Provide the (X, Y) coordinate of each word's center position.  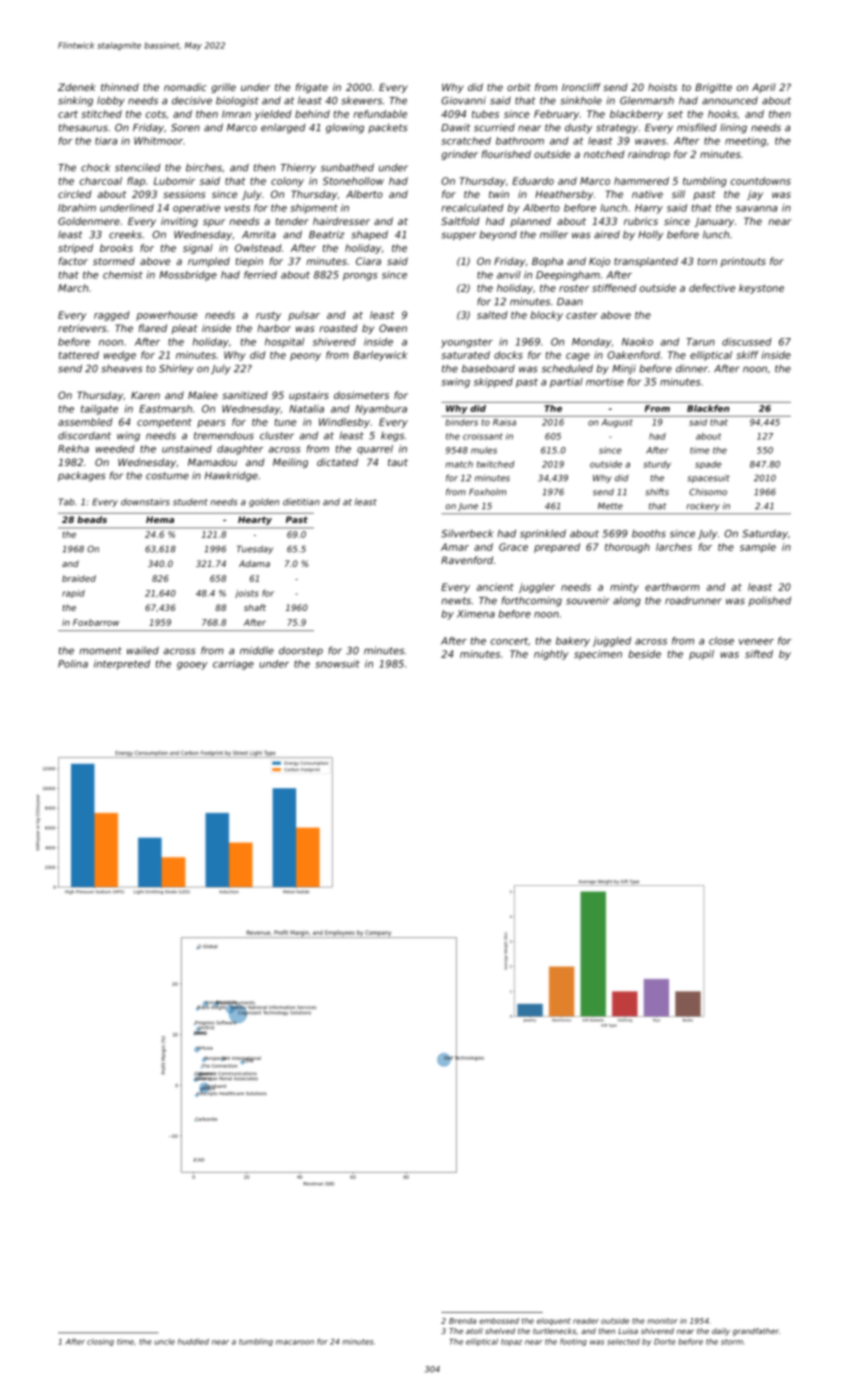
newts (456, 601)
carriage (233, 665)
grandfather (756, 1332)
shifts (657, 492)
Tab (67, 502)
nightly (551, 655)
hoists (662, 87)
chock (95, 167)
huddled (193, 1341)
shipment (314, 209)
